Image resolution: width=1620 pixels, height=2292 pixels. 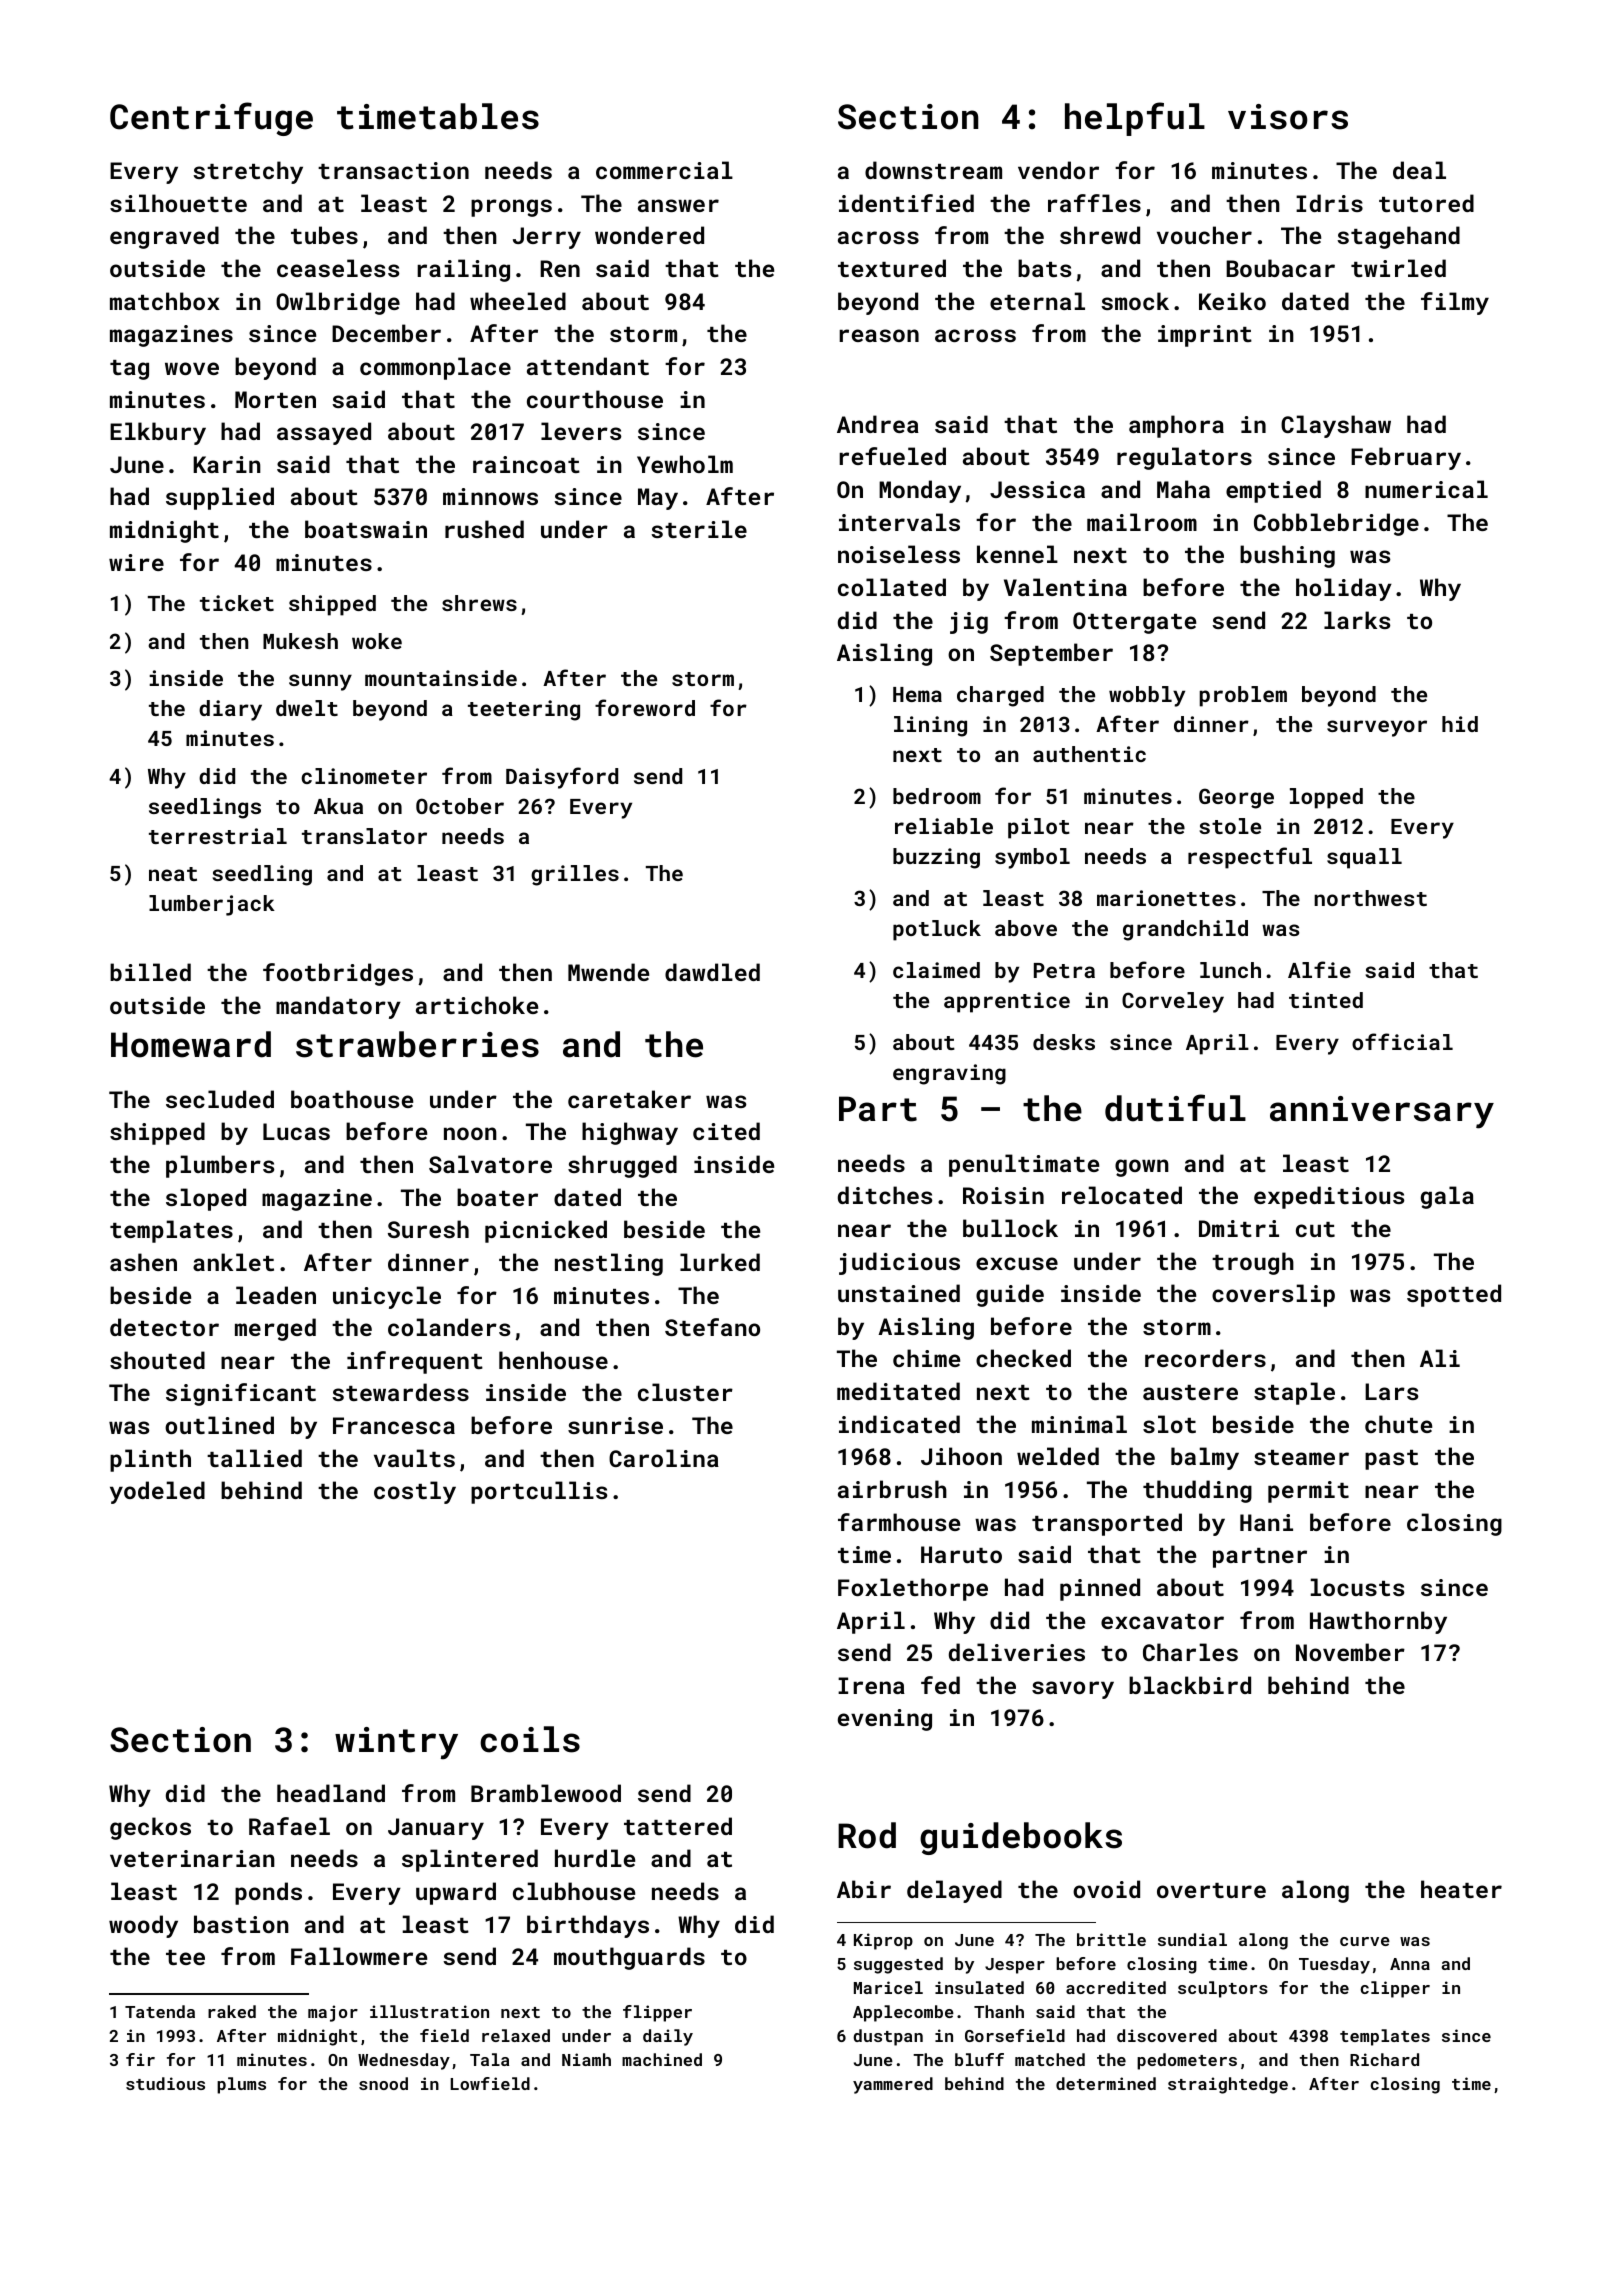 I want to click on Suresh, so click(x=428, y=1229).
